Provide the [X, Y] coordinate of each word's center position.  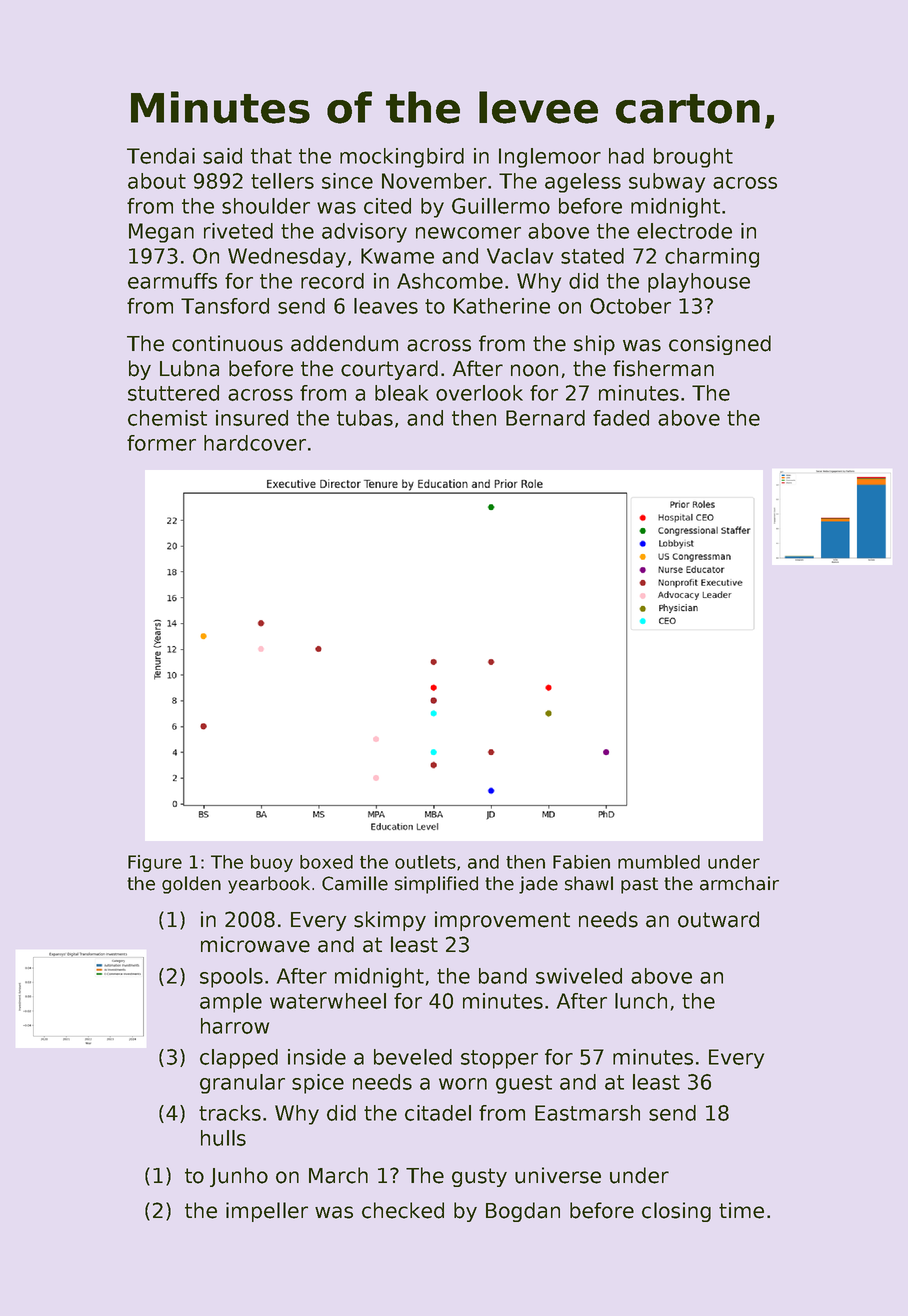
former [161, 443]
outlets [425, 862]
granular [242, 1084]
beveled [413, 1057]
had [626, 156]
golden [191, 885]
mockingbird [402, 158]
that [271, 156]
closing [676, 1212]
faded [621, 418]
